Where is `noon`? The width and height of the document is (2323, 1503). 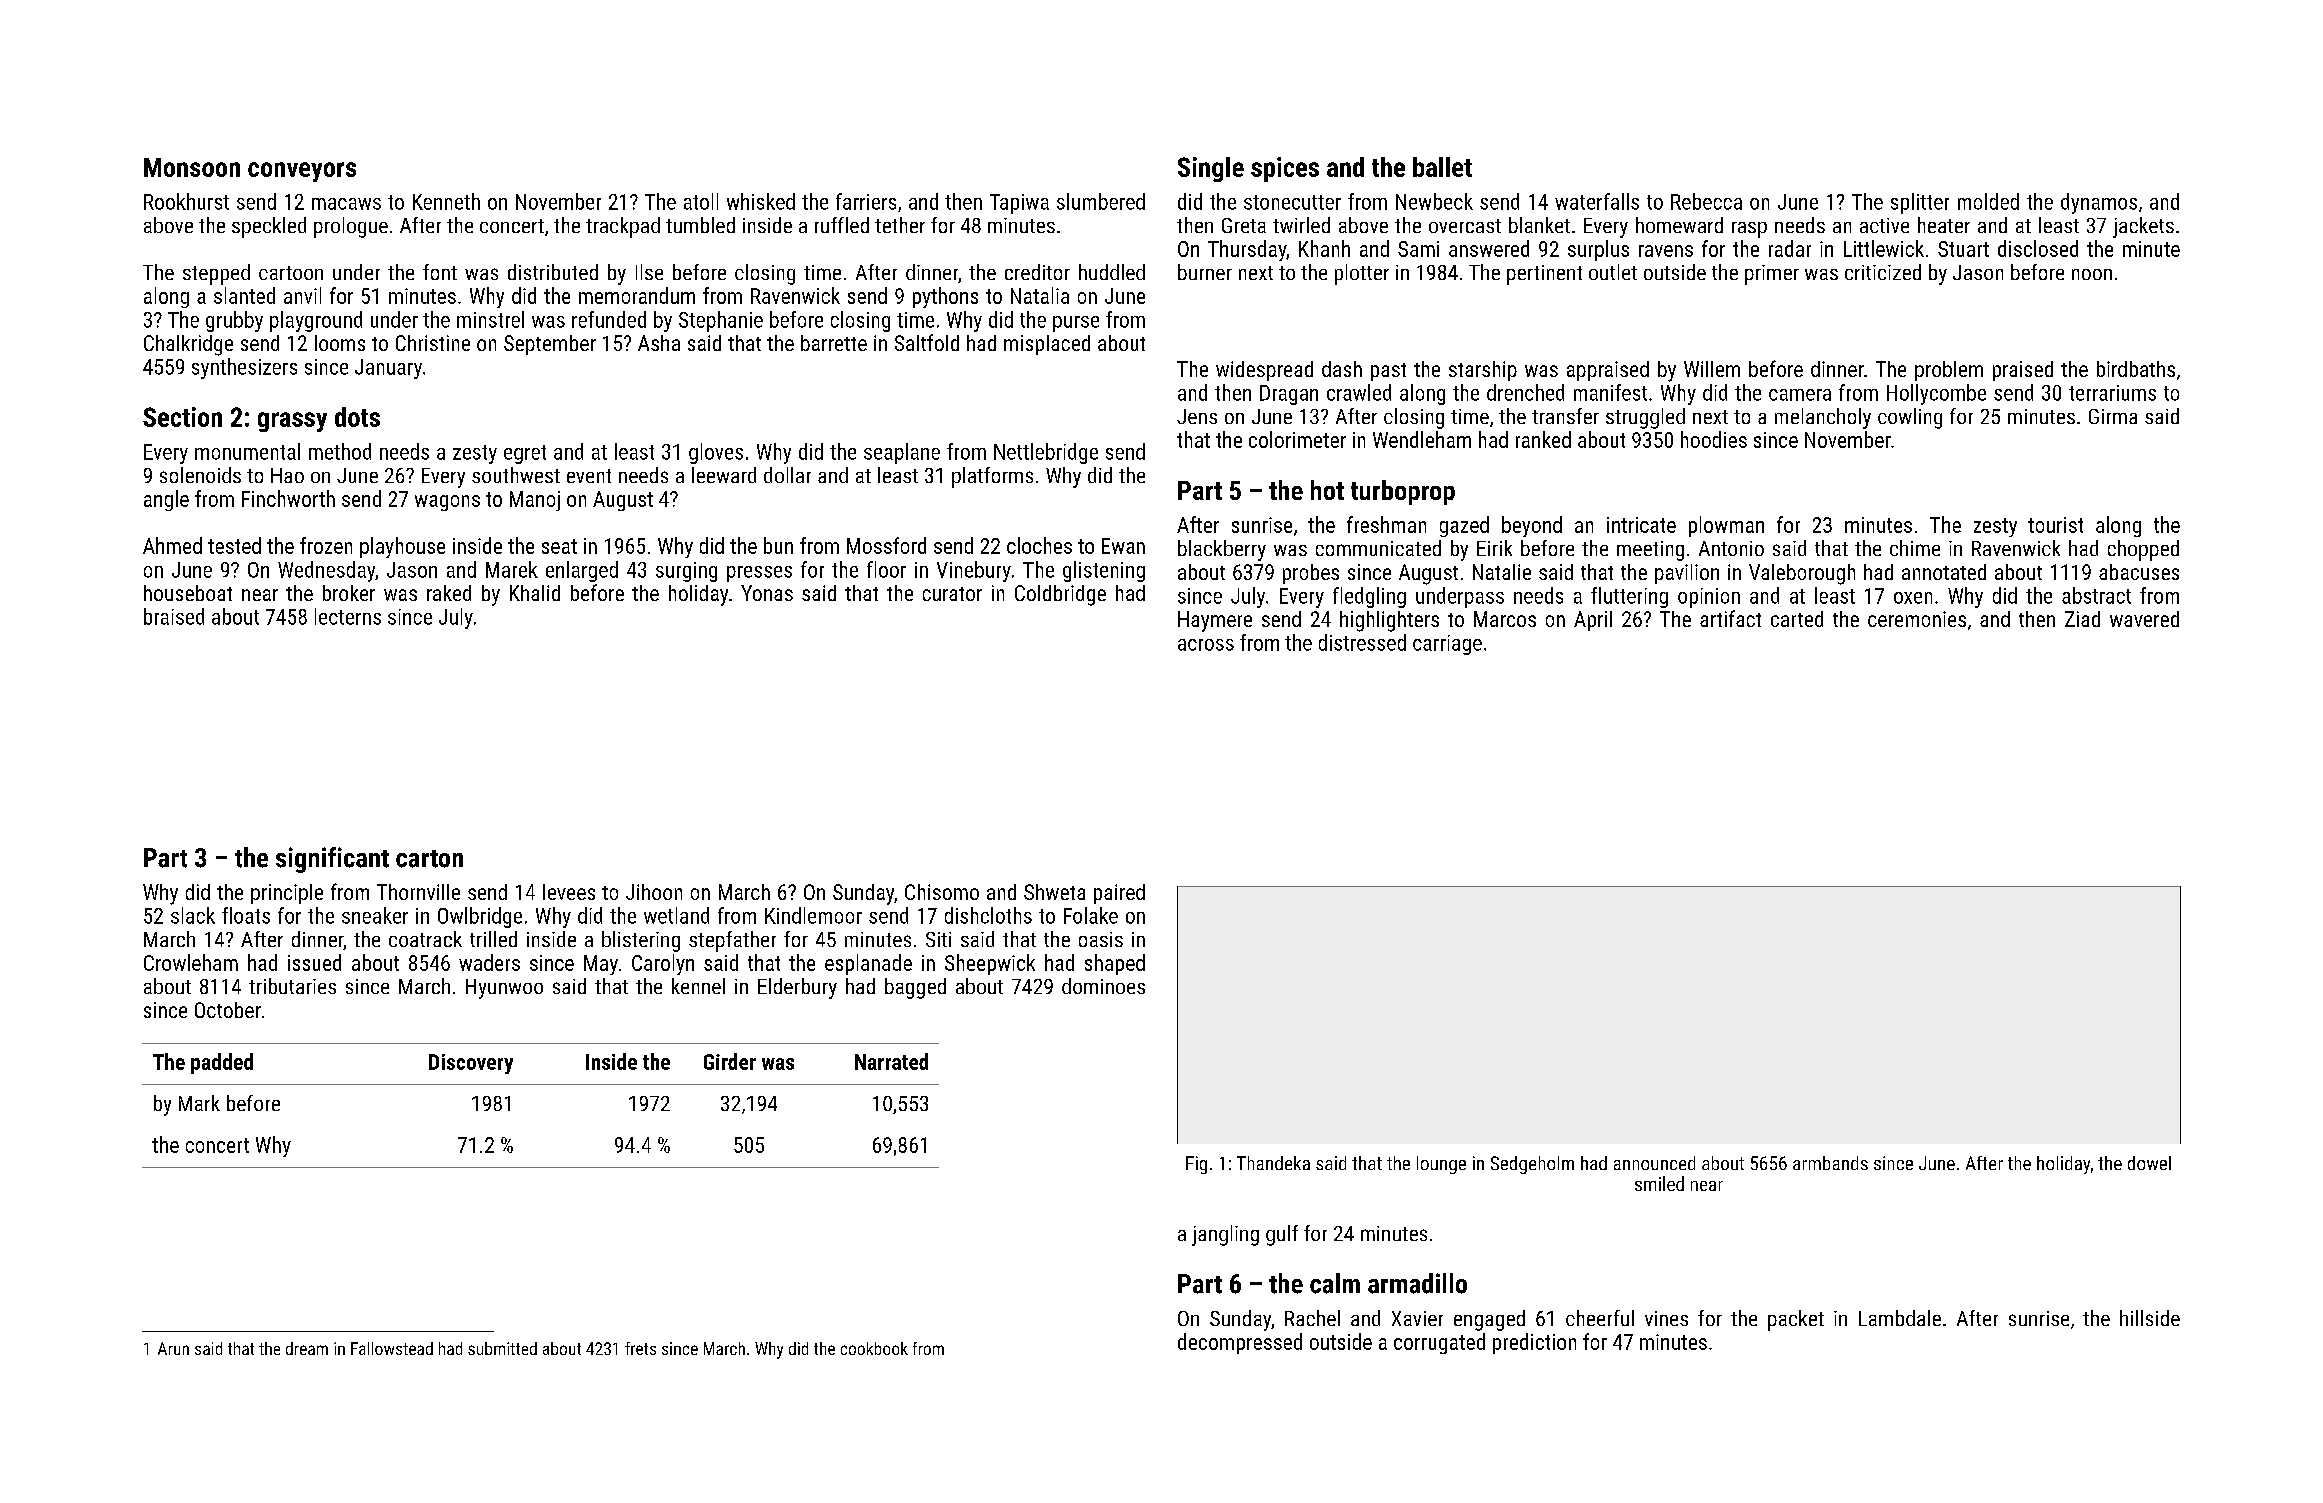 noon is located at coordinates (2092, 274).
